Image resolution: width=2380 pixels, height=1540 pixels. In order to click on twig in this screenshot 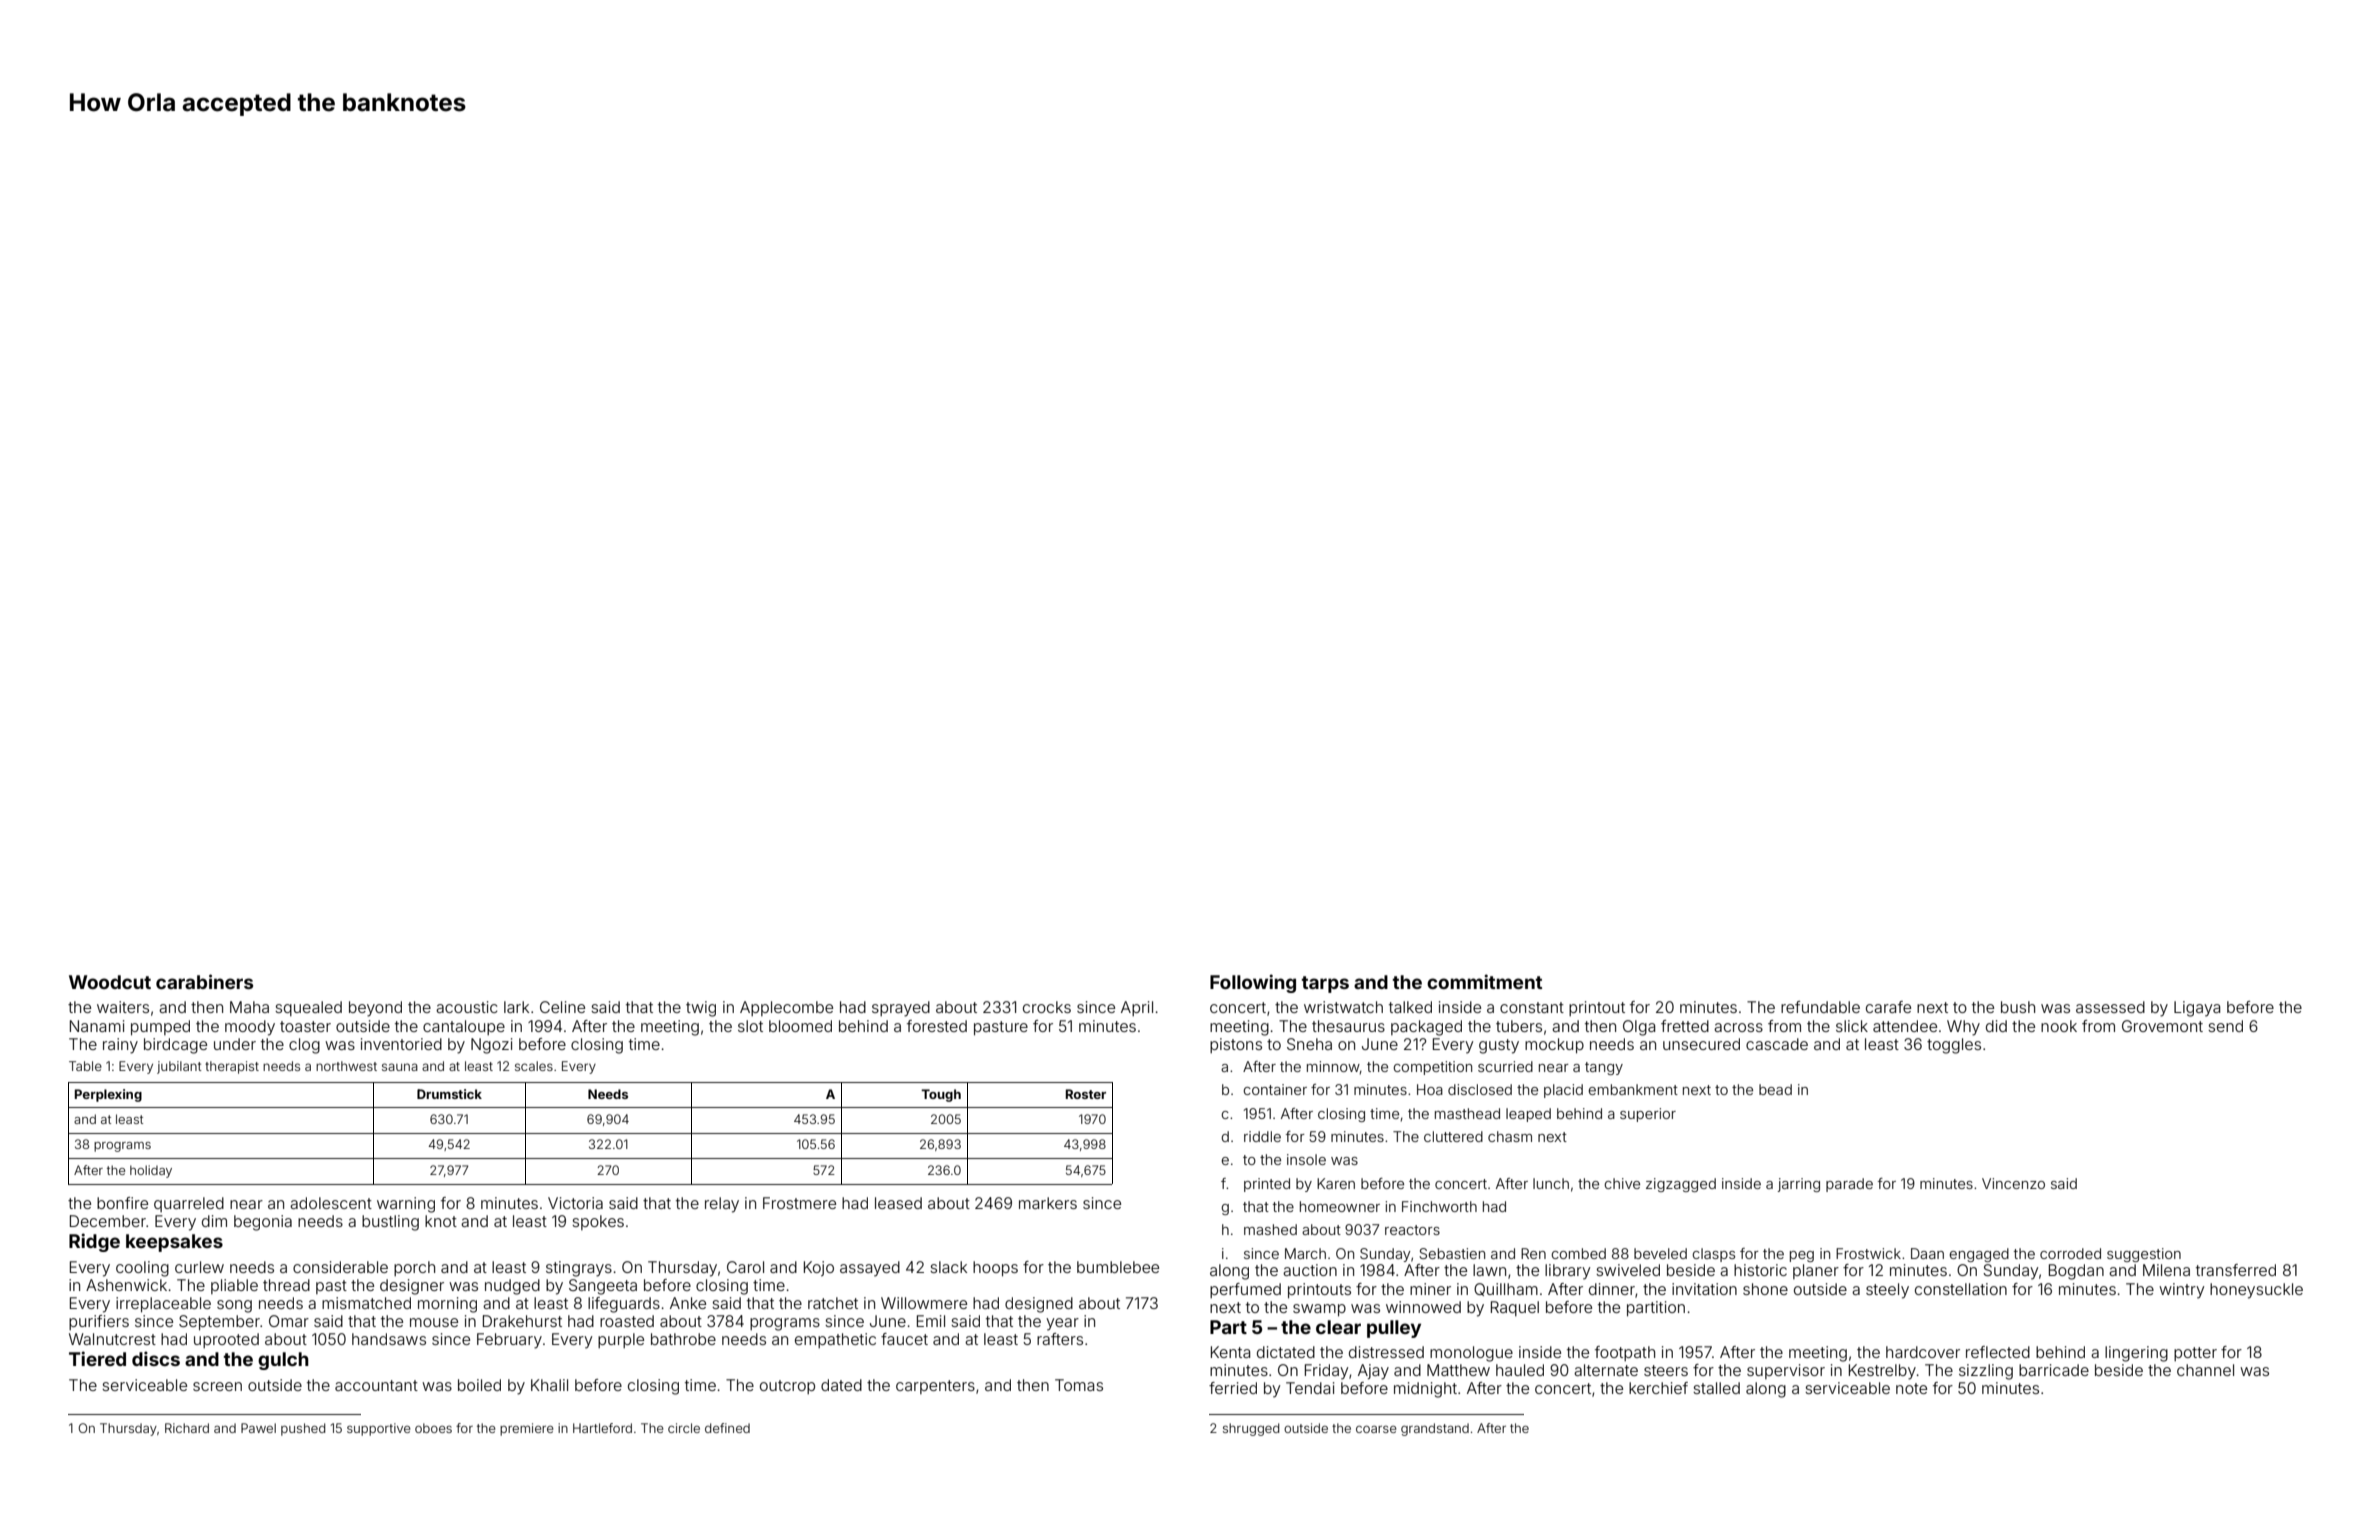, I will do `click(701, 1009)`.
